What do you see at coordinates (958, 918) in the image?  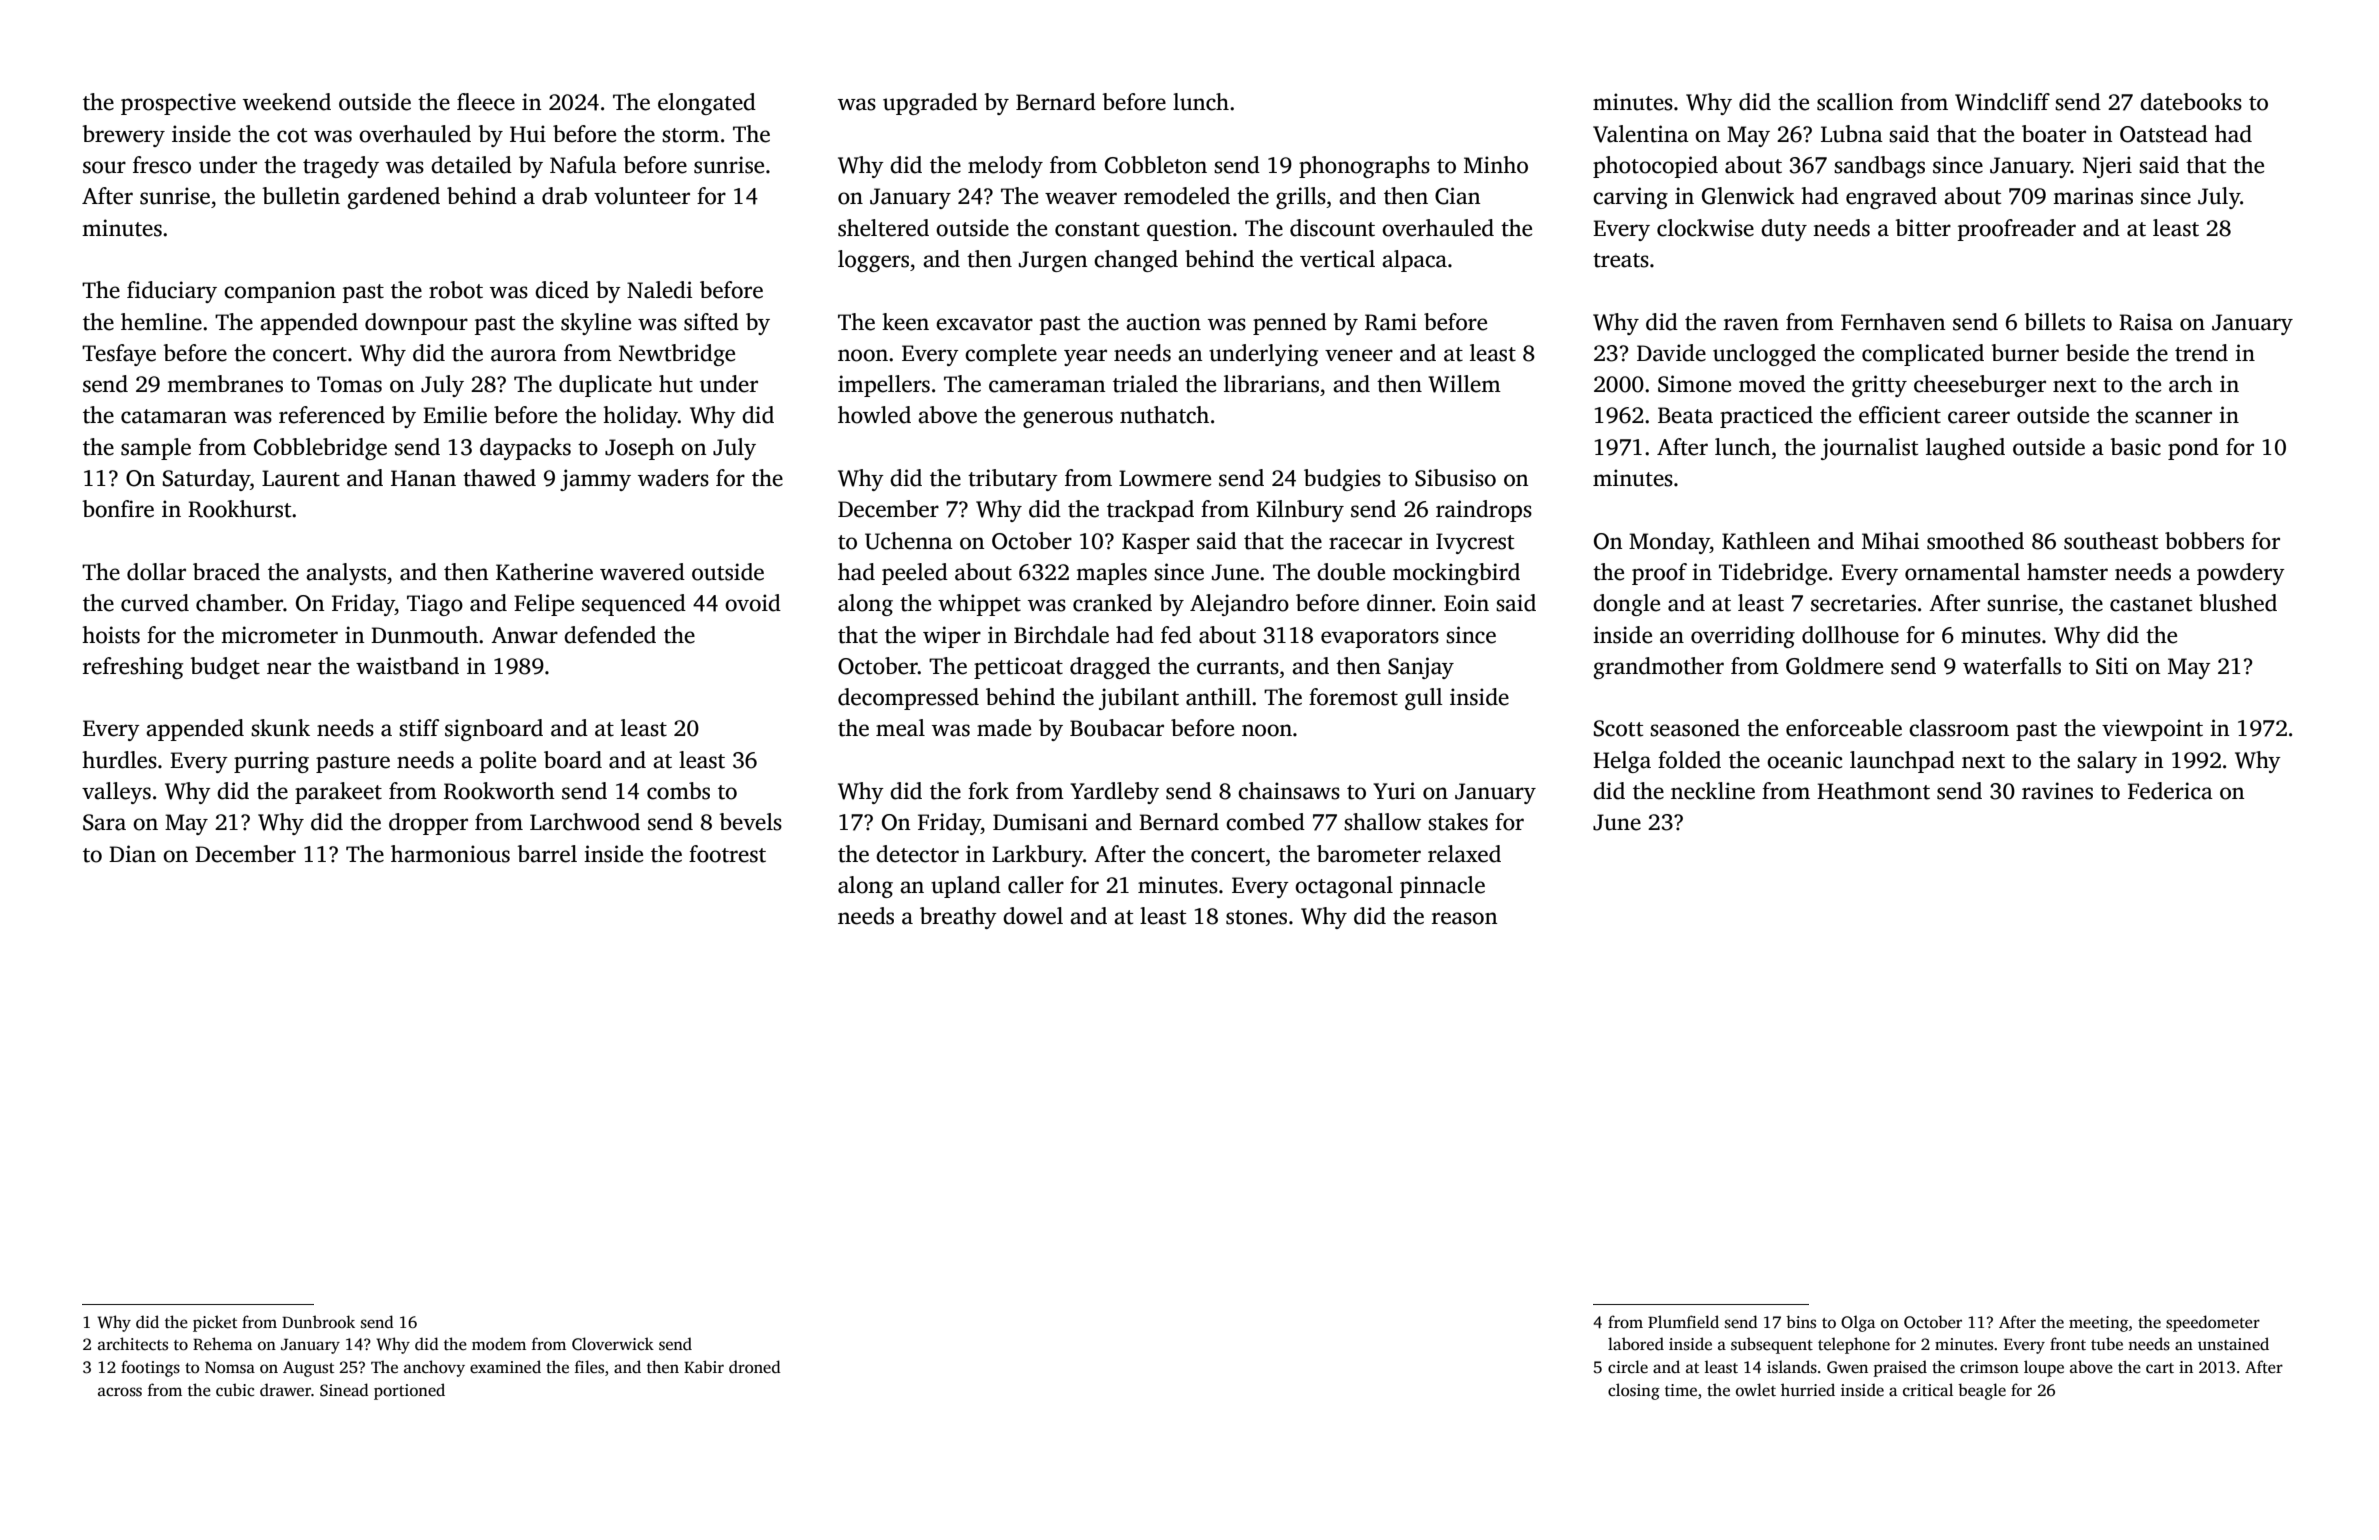 I see `breathy` at bounding box center [958, 918].
